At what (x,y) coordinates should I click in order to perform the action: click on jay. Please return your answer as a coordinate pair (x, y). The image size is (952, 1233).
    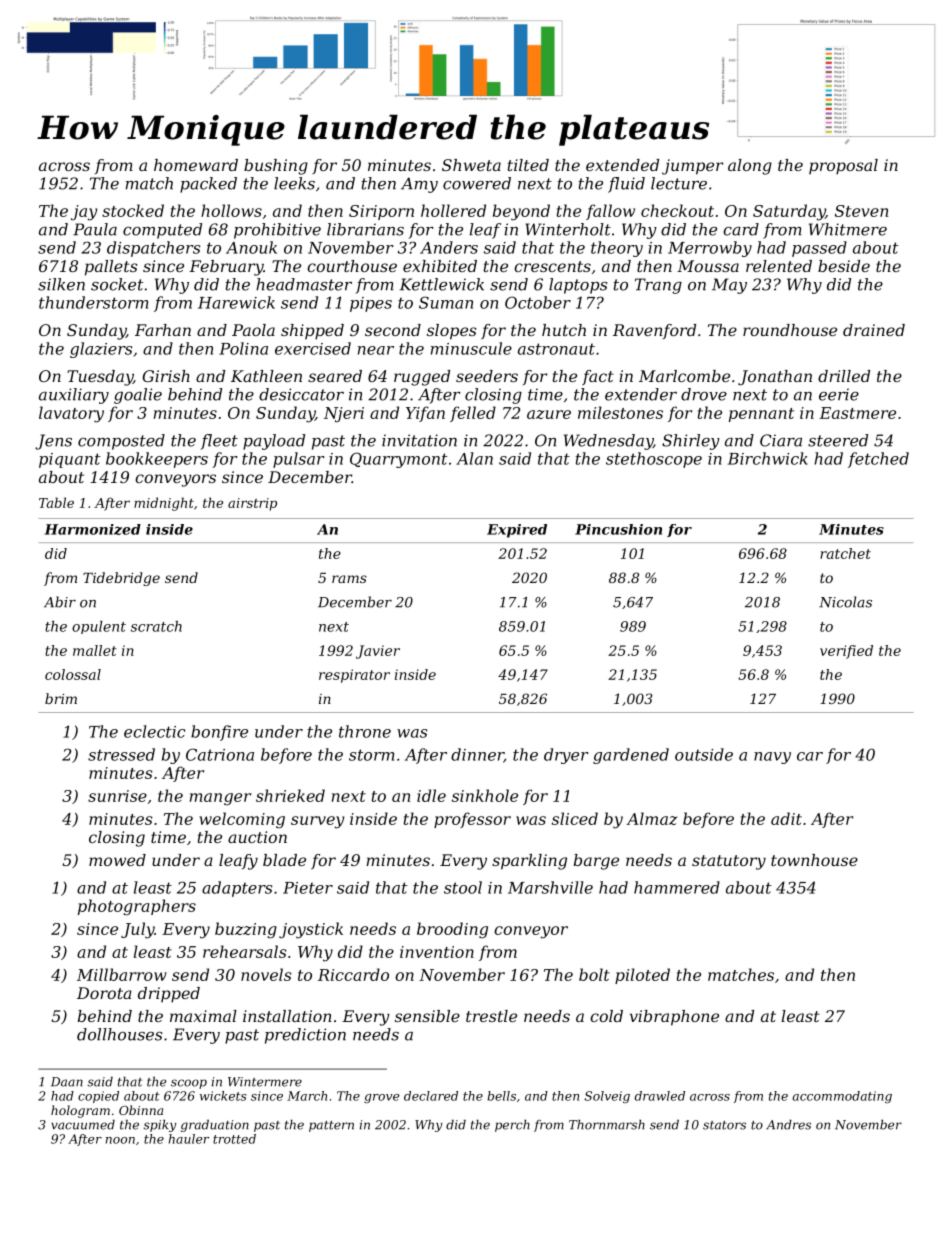
    Looking at the image, I should click on (84, 213).
